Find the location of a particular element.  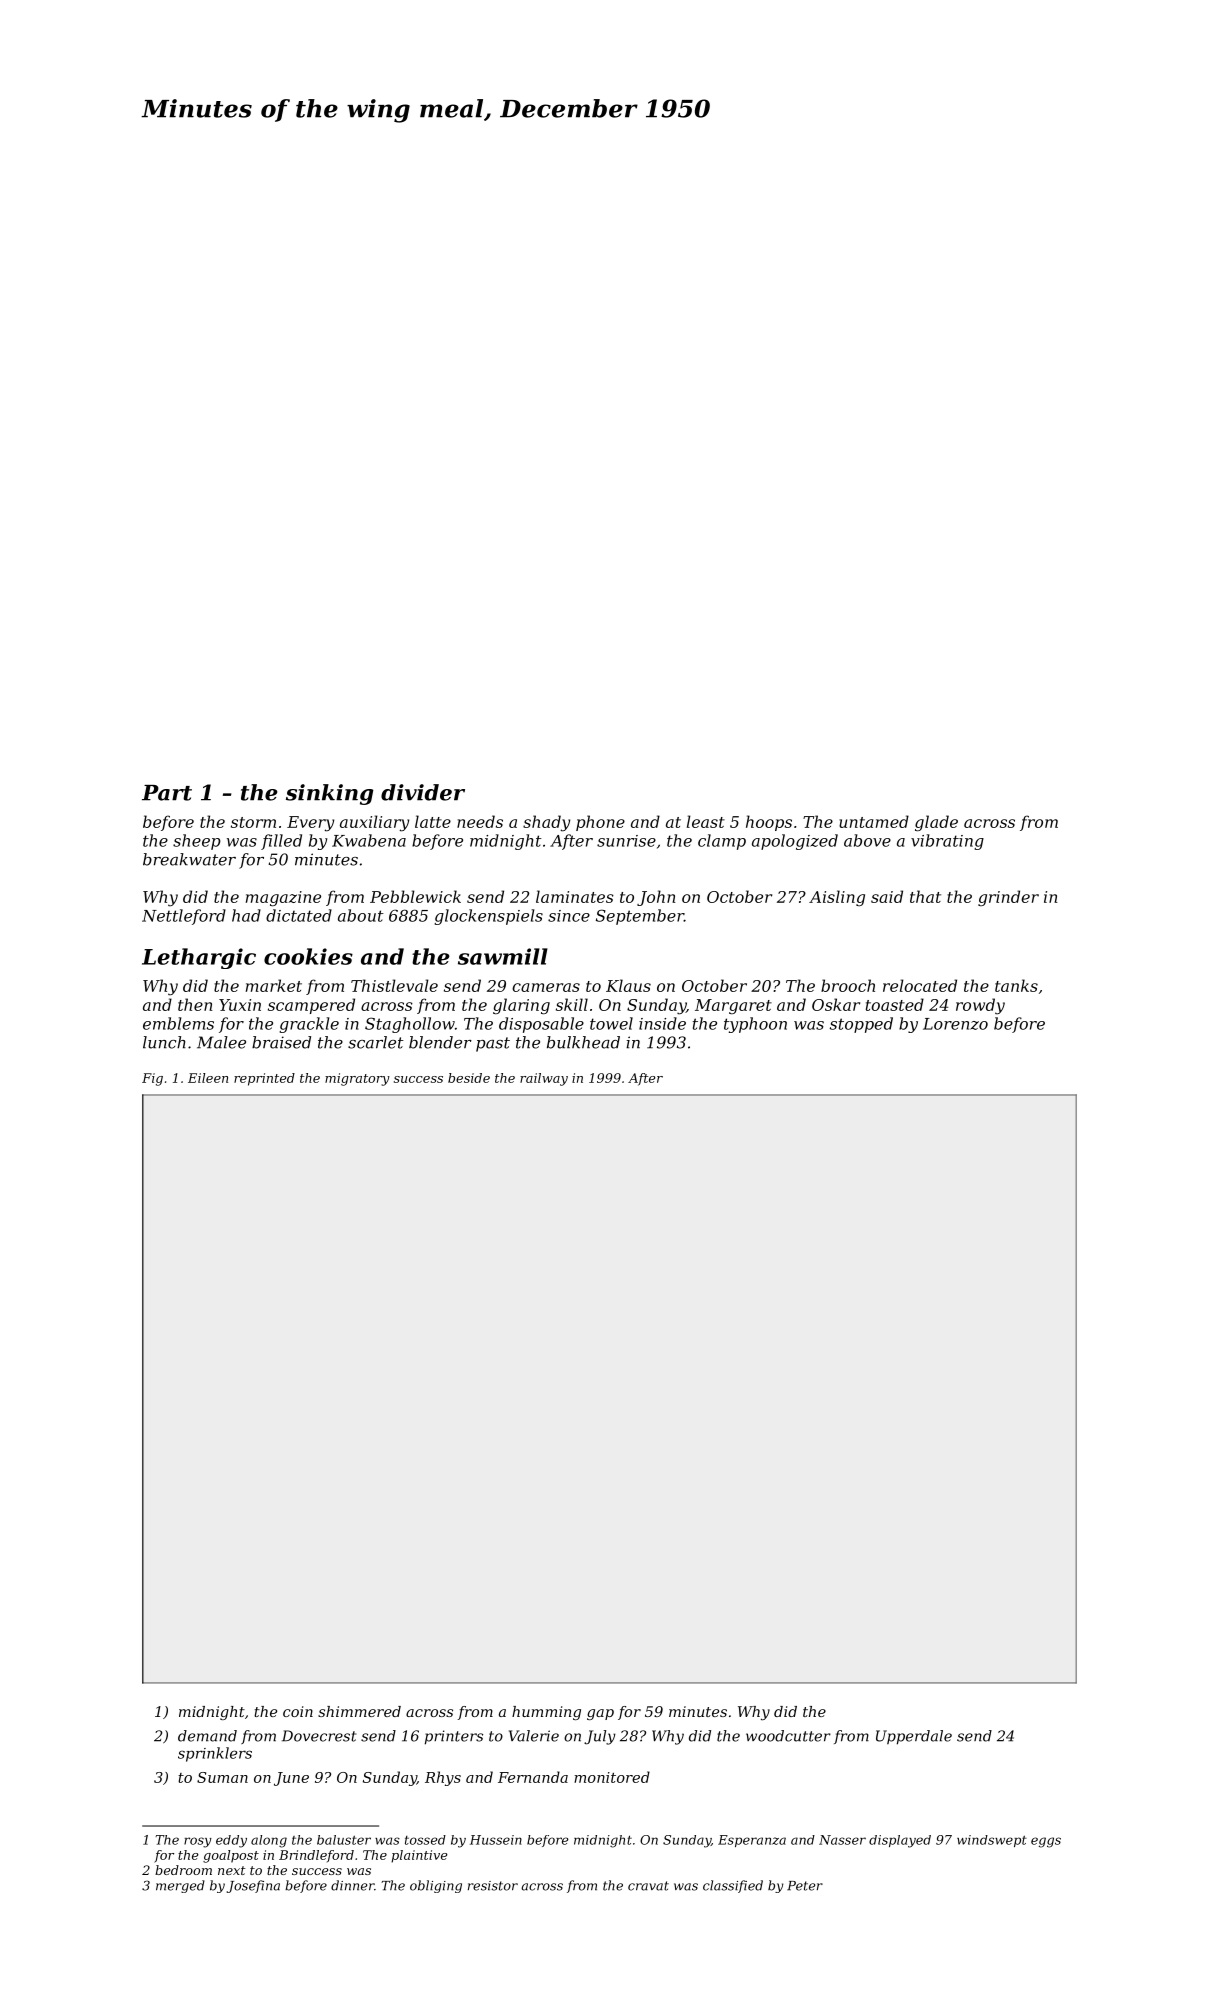

June is located at coordinates (291, 1779).
